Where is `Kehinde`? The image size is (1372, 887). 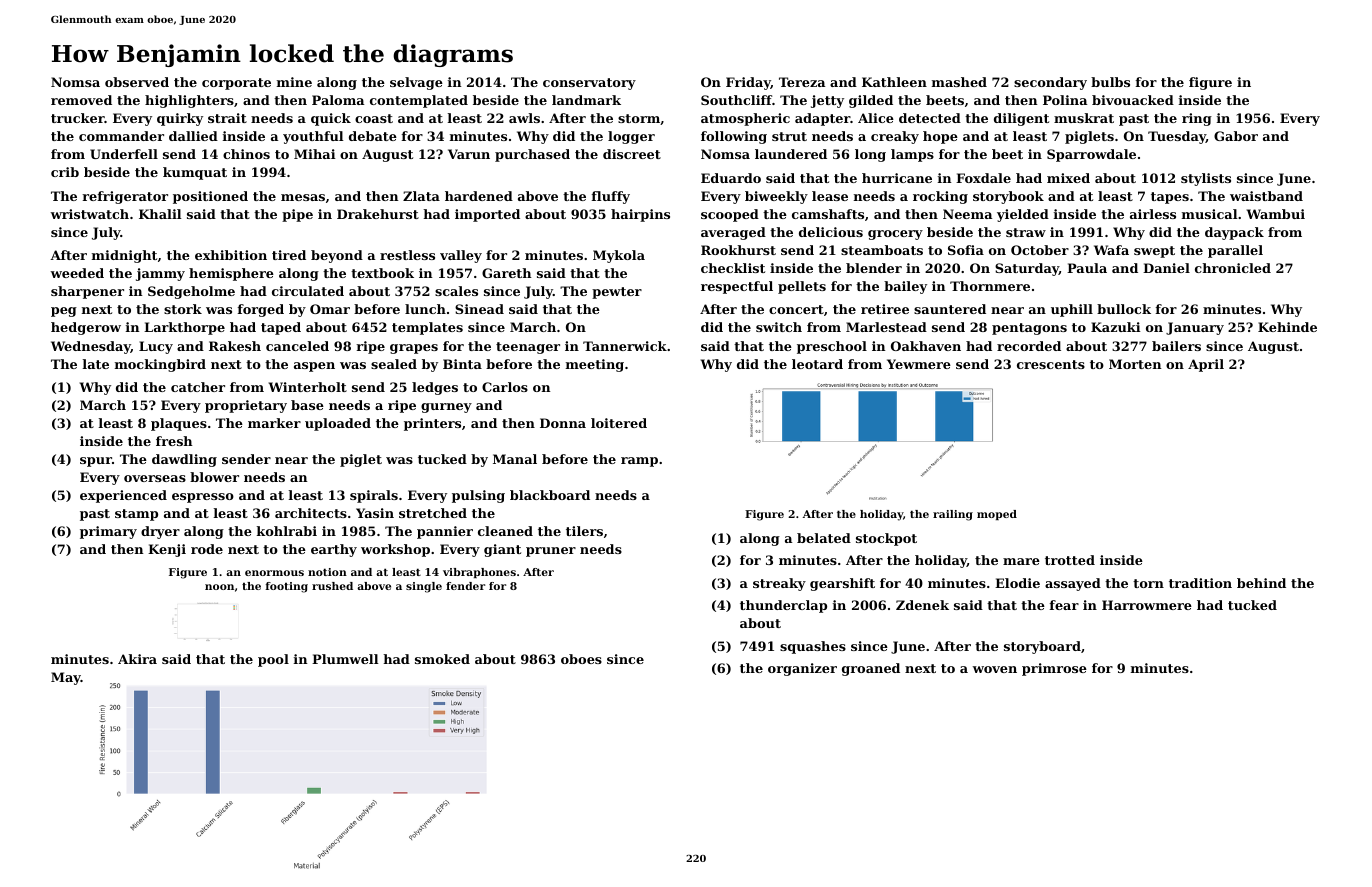
Kehinde is located at coordinates (1287, 327).
